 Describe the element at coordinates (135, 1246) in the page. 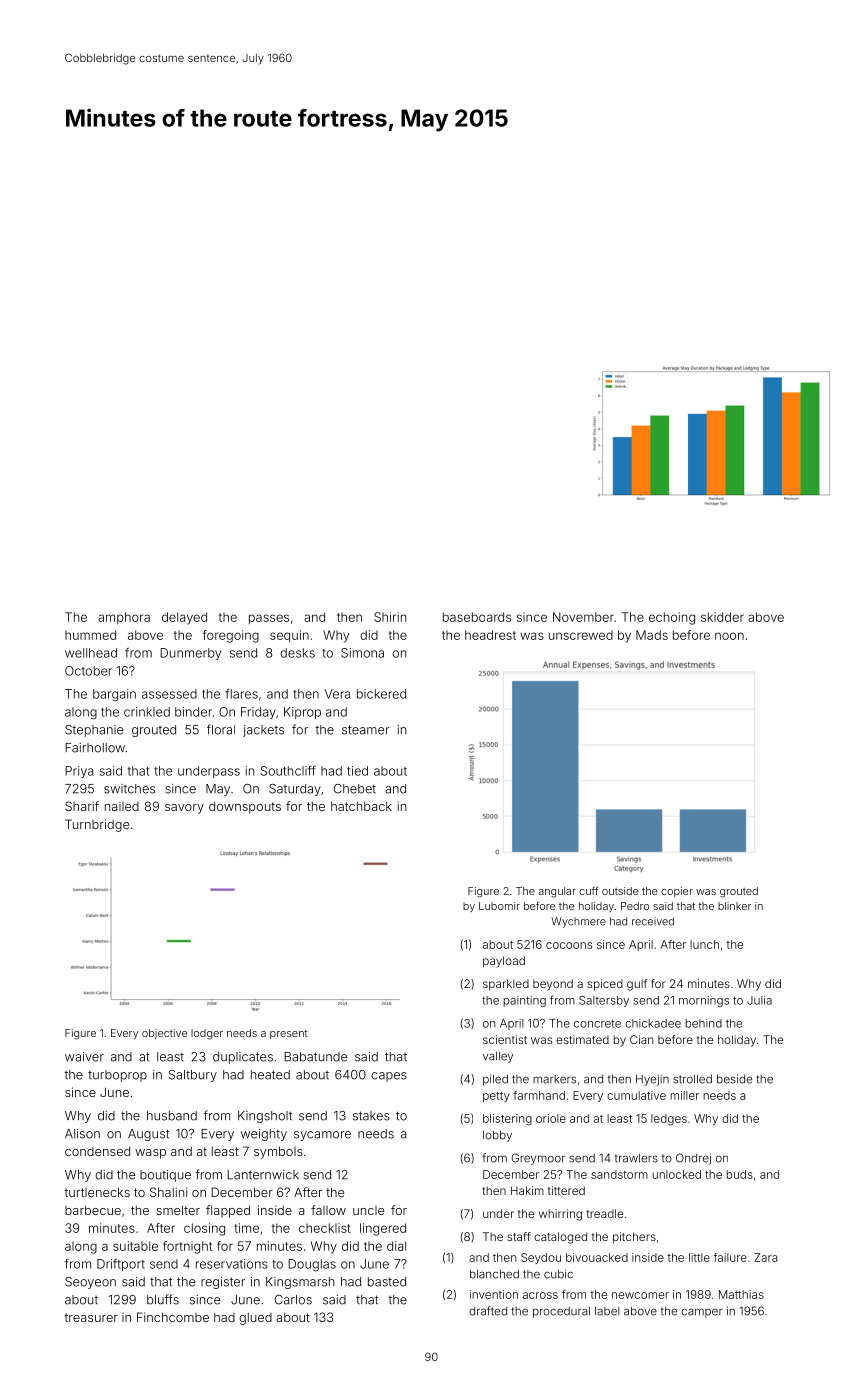

I see `suitable` at that location.
